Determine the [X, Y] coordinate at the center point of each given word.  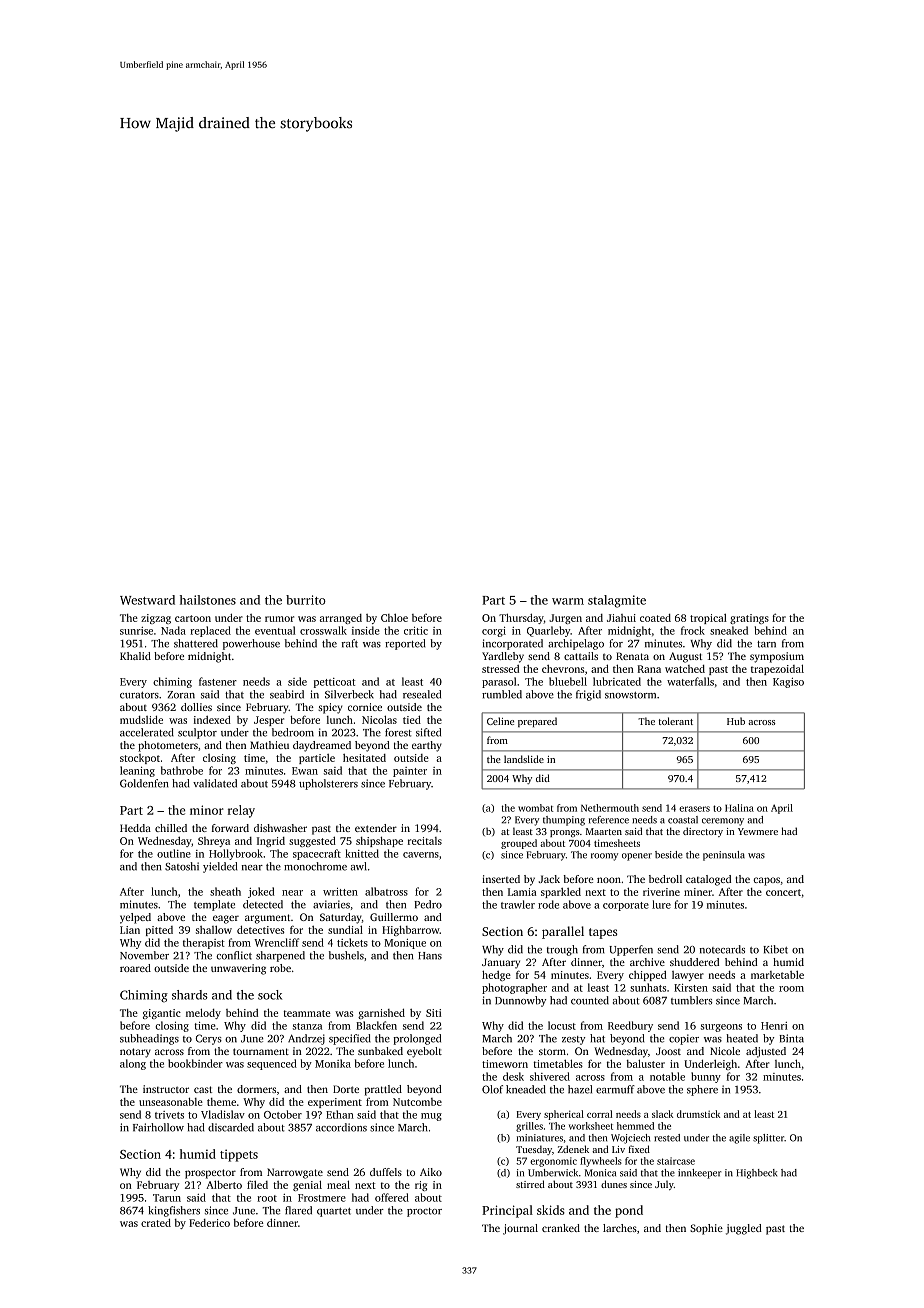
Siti [434, 1013]
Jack [549, 879]
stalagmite [617, 601]
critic [416, 631]
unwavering [238, 969]
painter [410, 772]
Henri [774, 1026]
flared [298, 1210]
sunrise [136, 631]
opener [637, 857]
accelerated [147, 732]
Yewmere [758, 831]
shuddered [694, 962]
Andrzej [306, 1039]
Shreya [214, 842]
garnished [381, 1013]
